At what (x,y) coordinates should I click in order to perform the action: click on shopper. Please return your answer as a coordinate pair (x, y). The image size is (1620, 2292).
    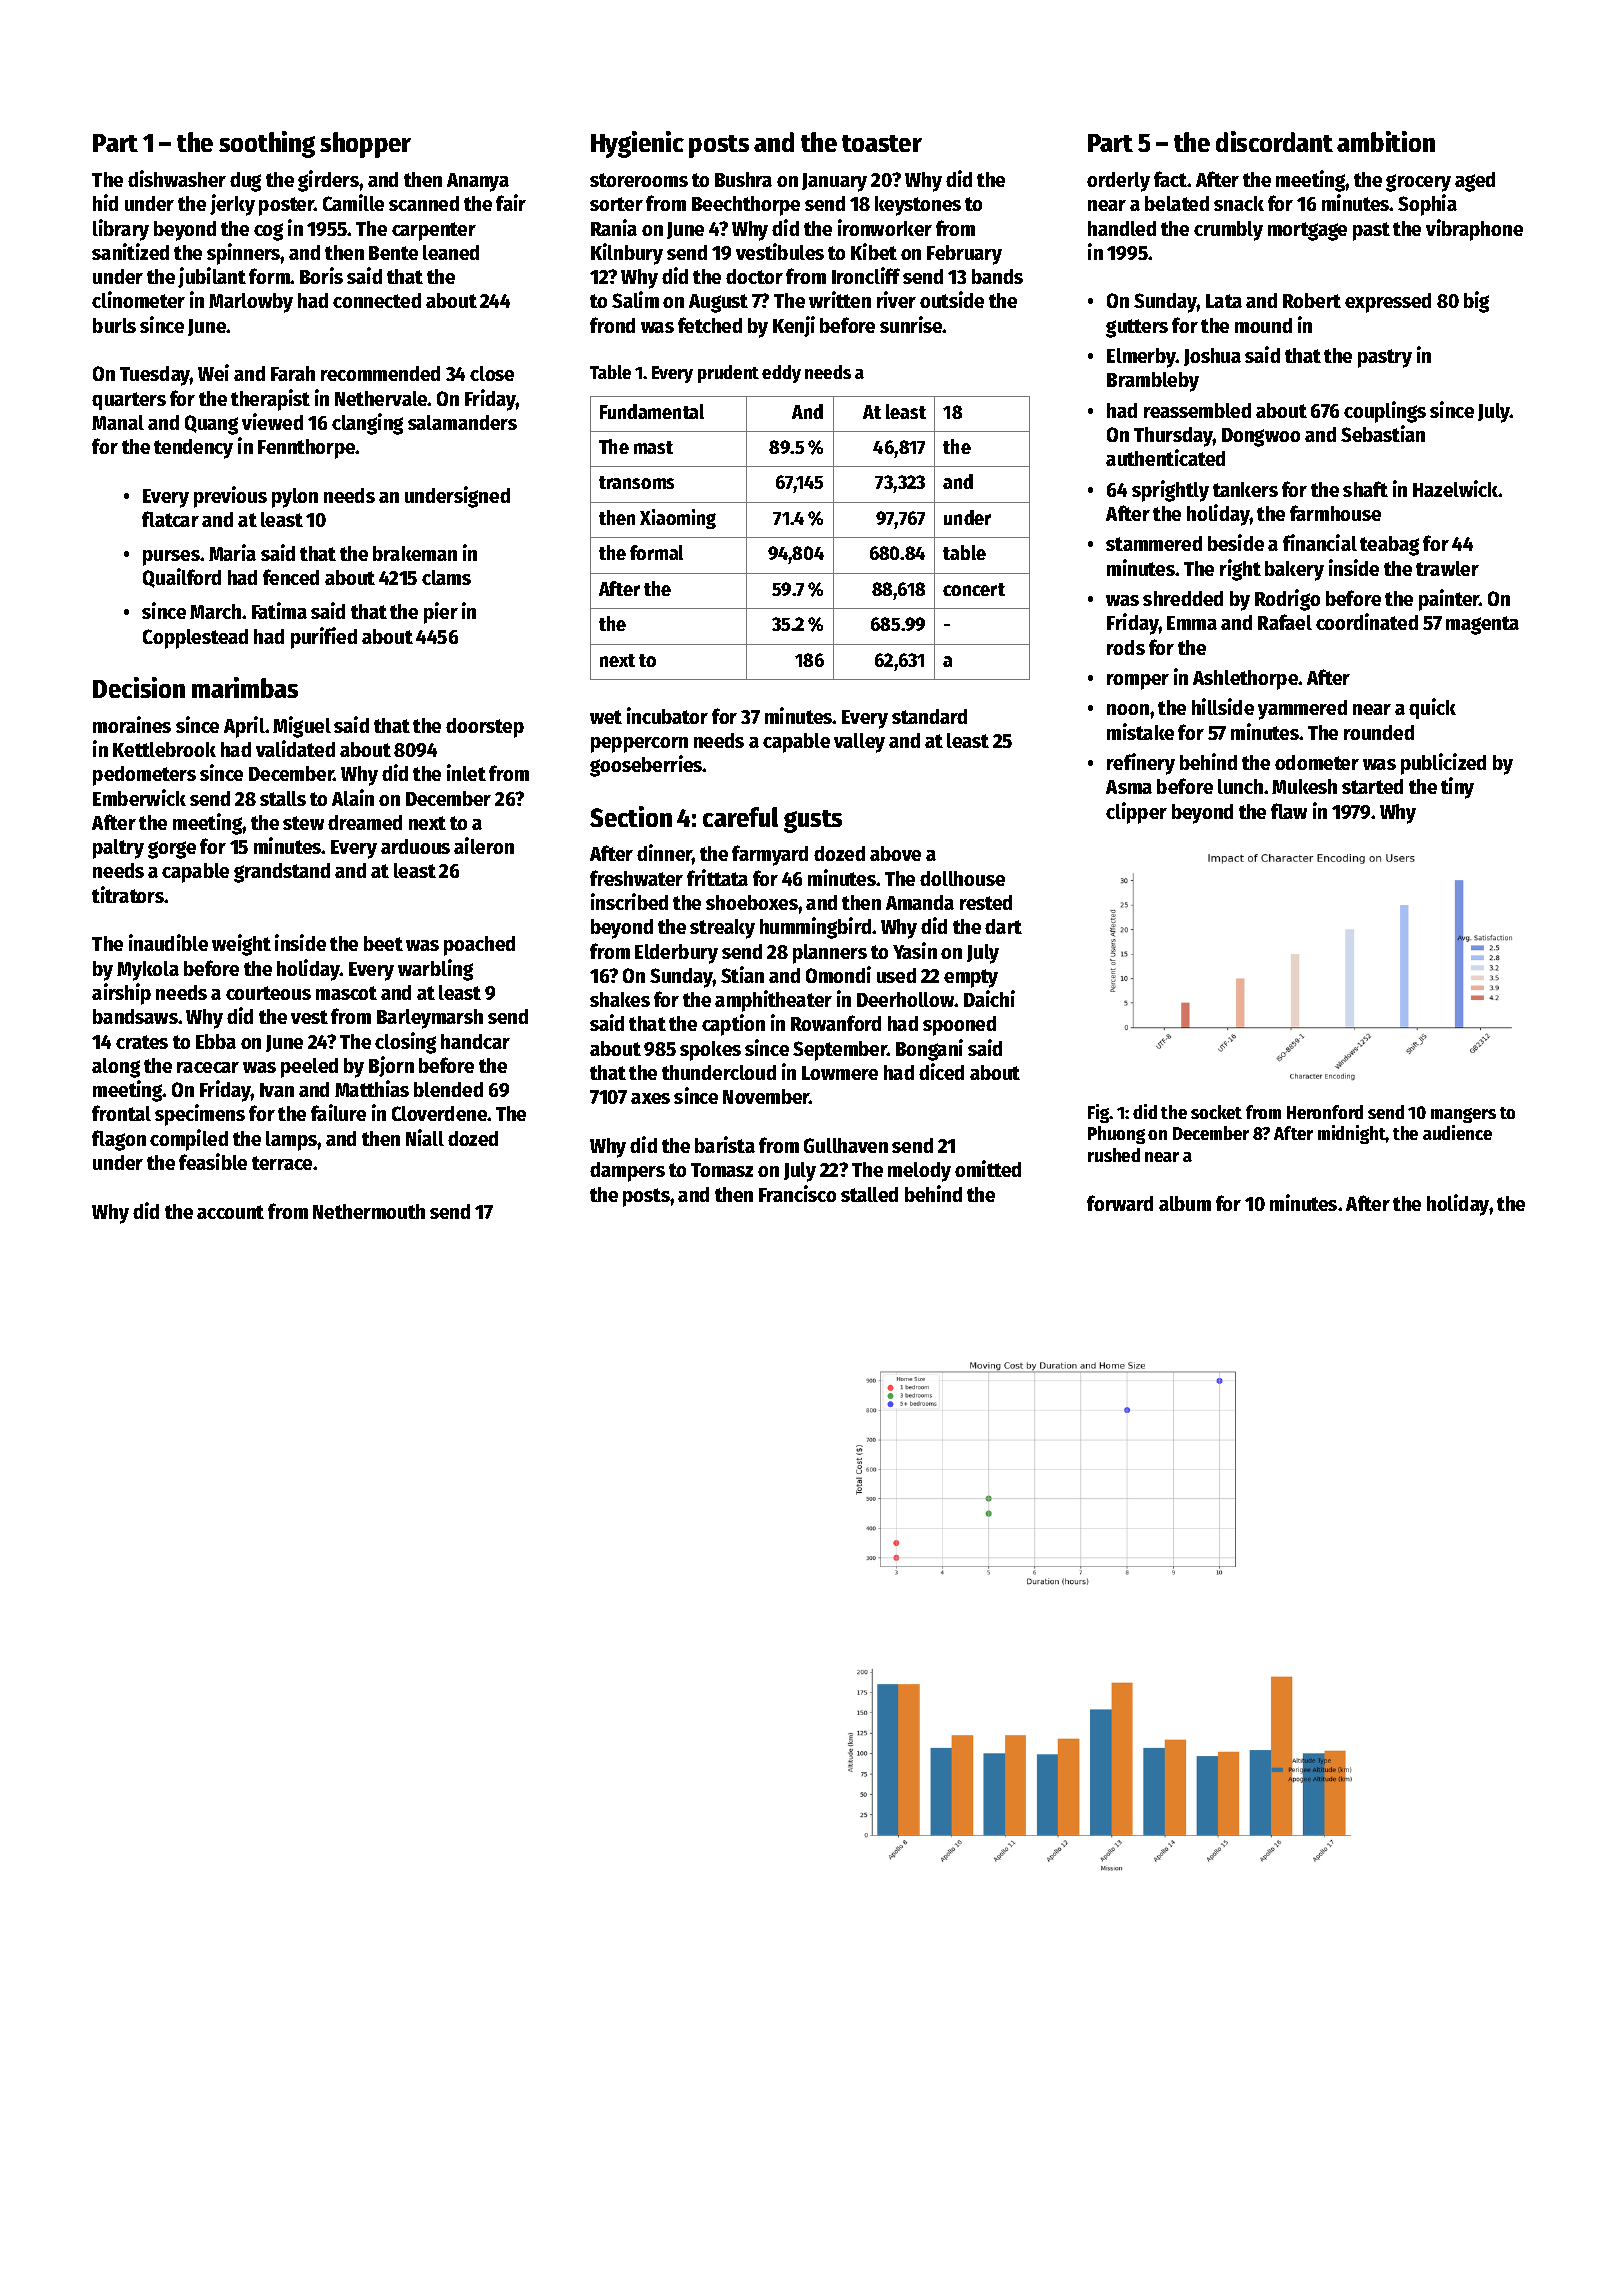
    Looking at the image, I should click on (365, 145).
